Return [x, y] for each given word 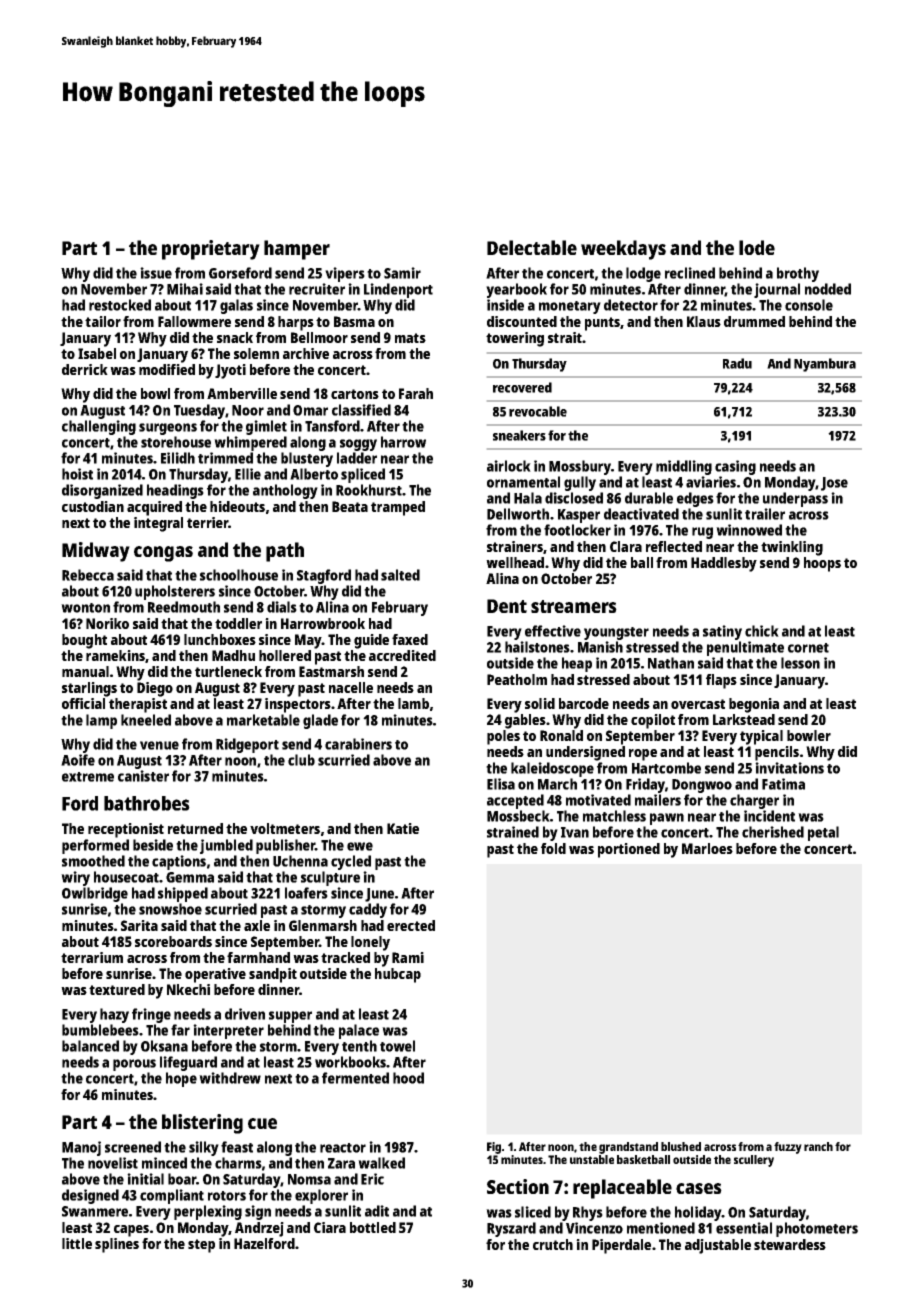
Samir [402, 273]
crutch [553, 1244]
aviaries [711, 482]
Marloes [707, 848]
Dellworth [518, 514]
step [201, 1246]
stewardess [790, 1244]
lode [757, 247]
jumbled [226, 846]
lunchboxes [220, 639]
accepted [515, 801]
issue [156, 273]
